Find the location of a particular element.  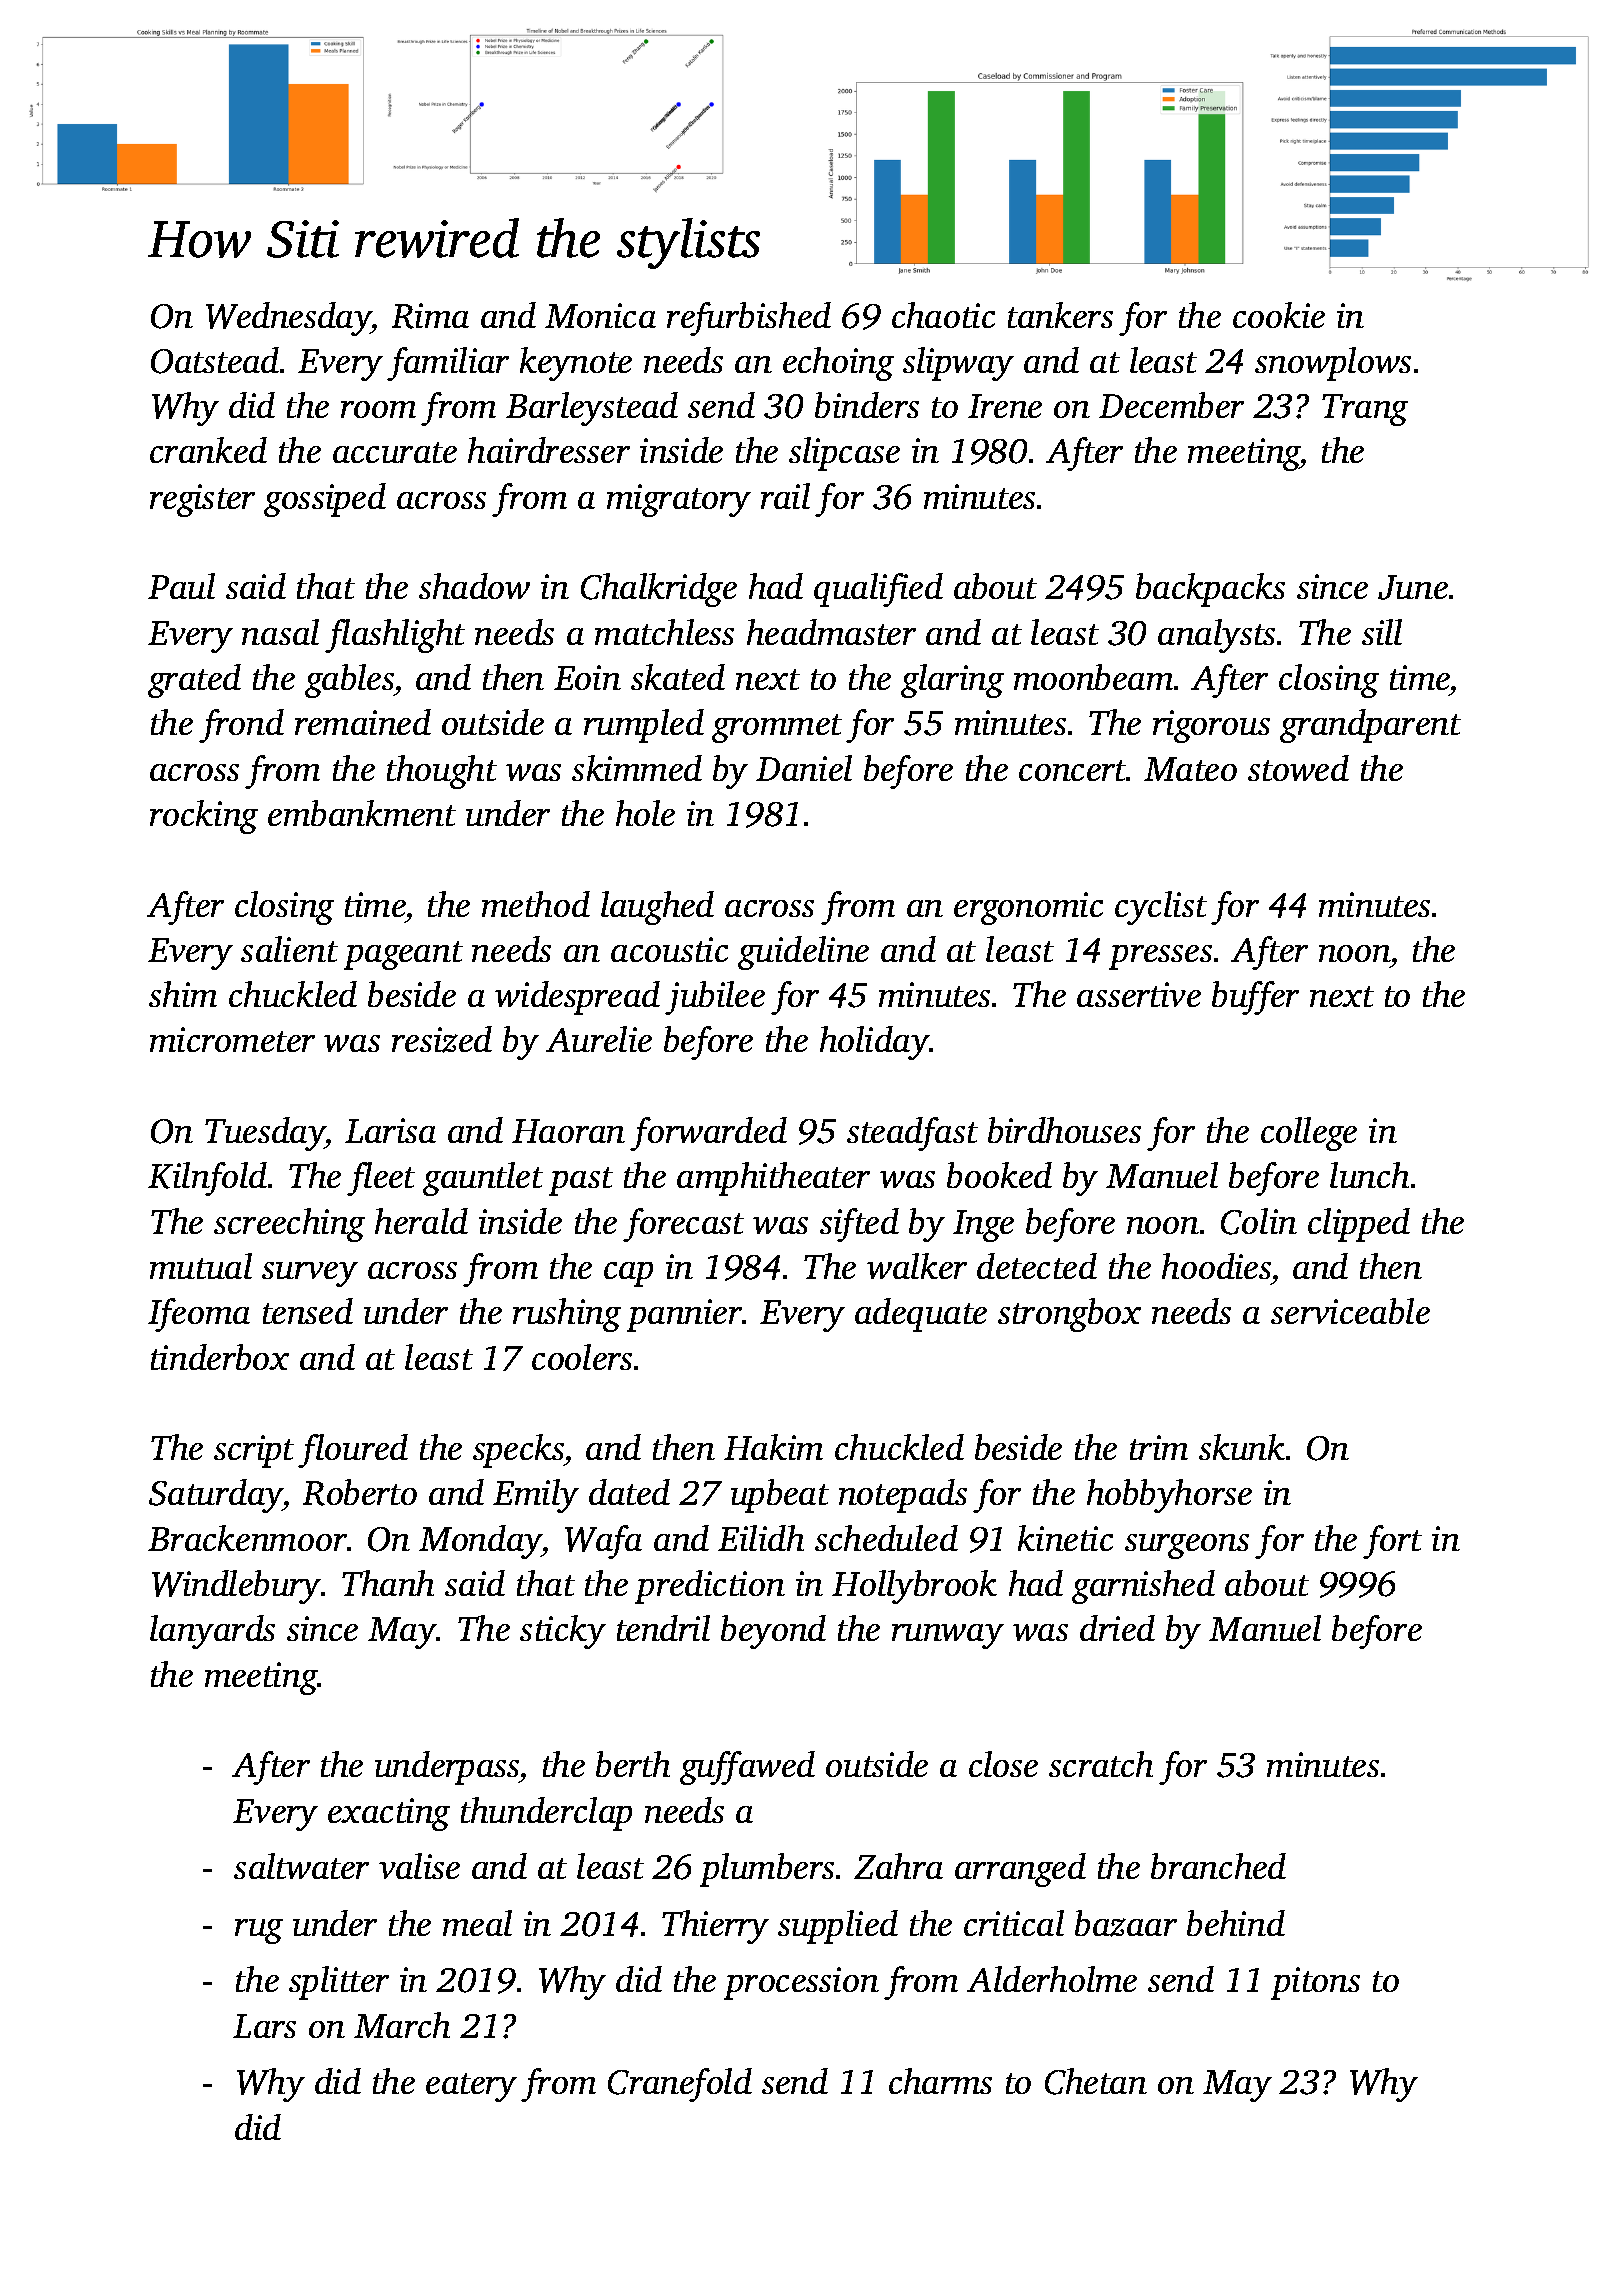

Zahra is located at coordinates (898, 1866).
